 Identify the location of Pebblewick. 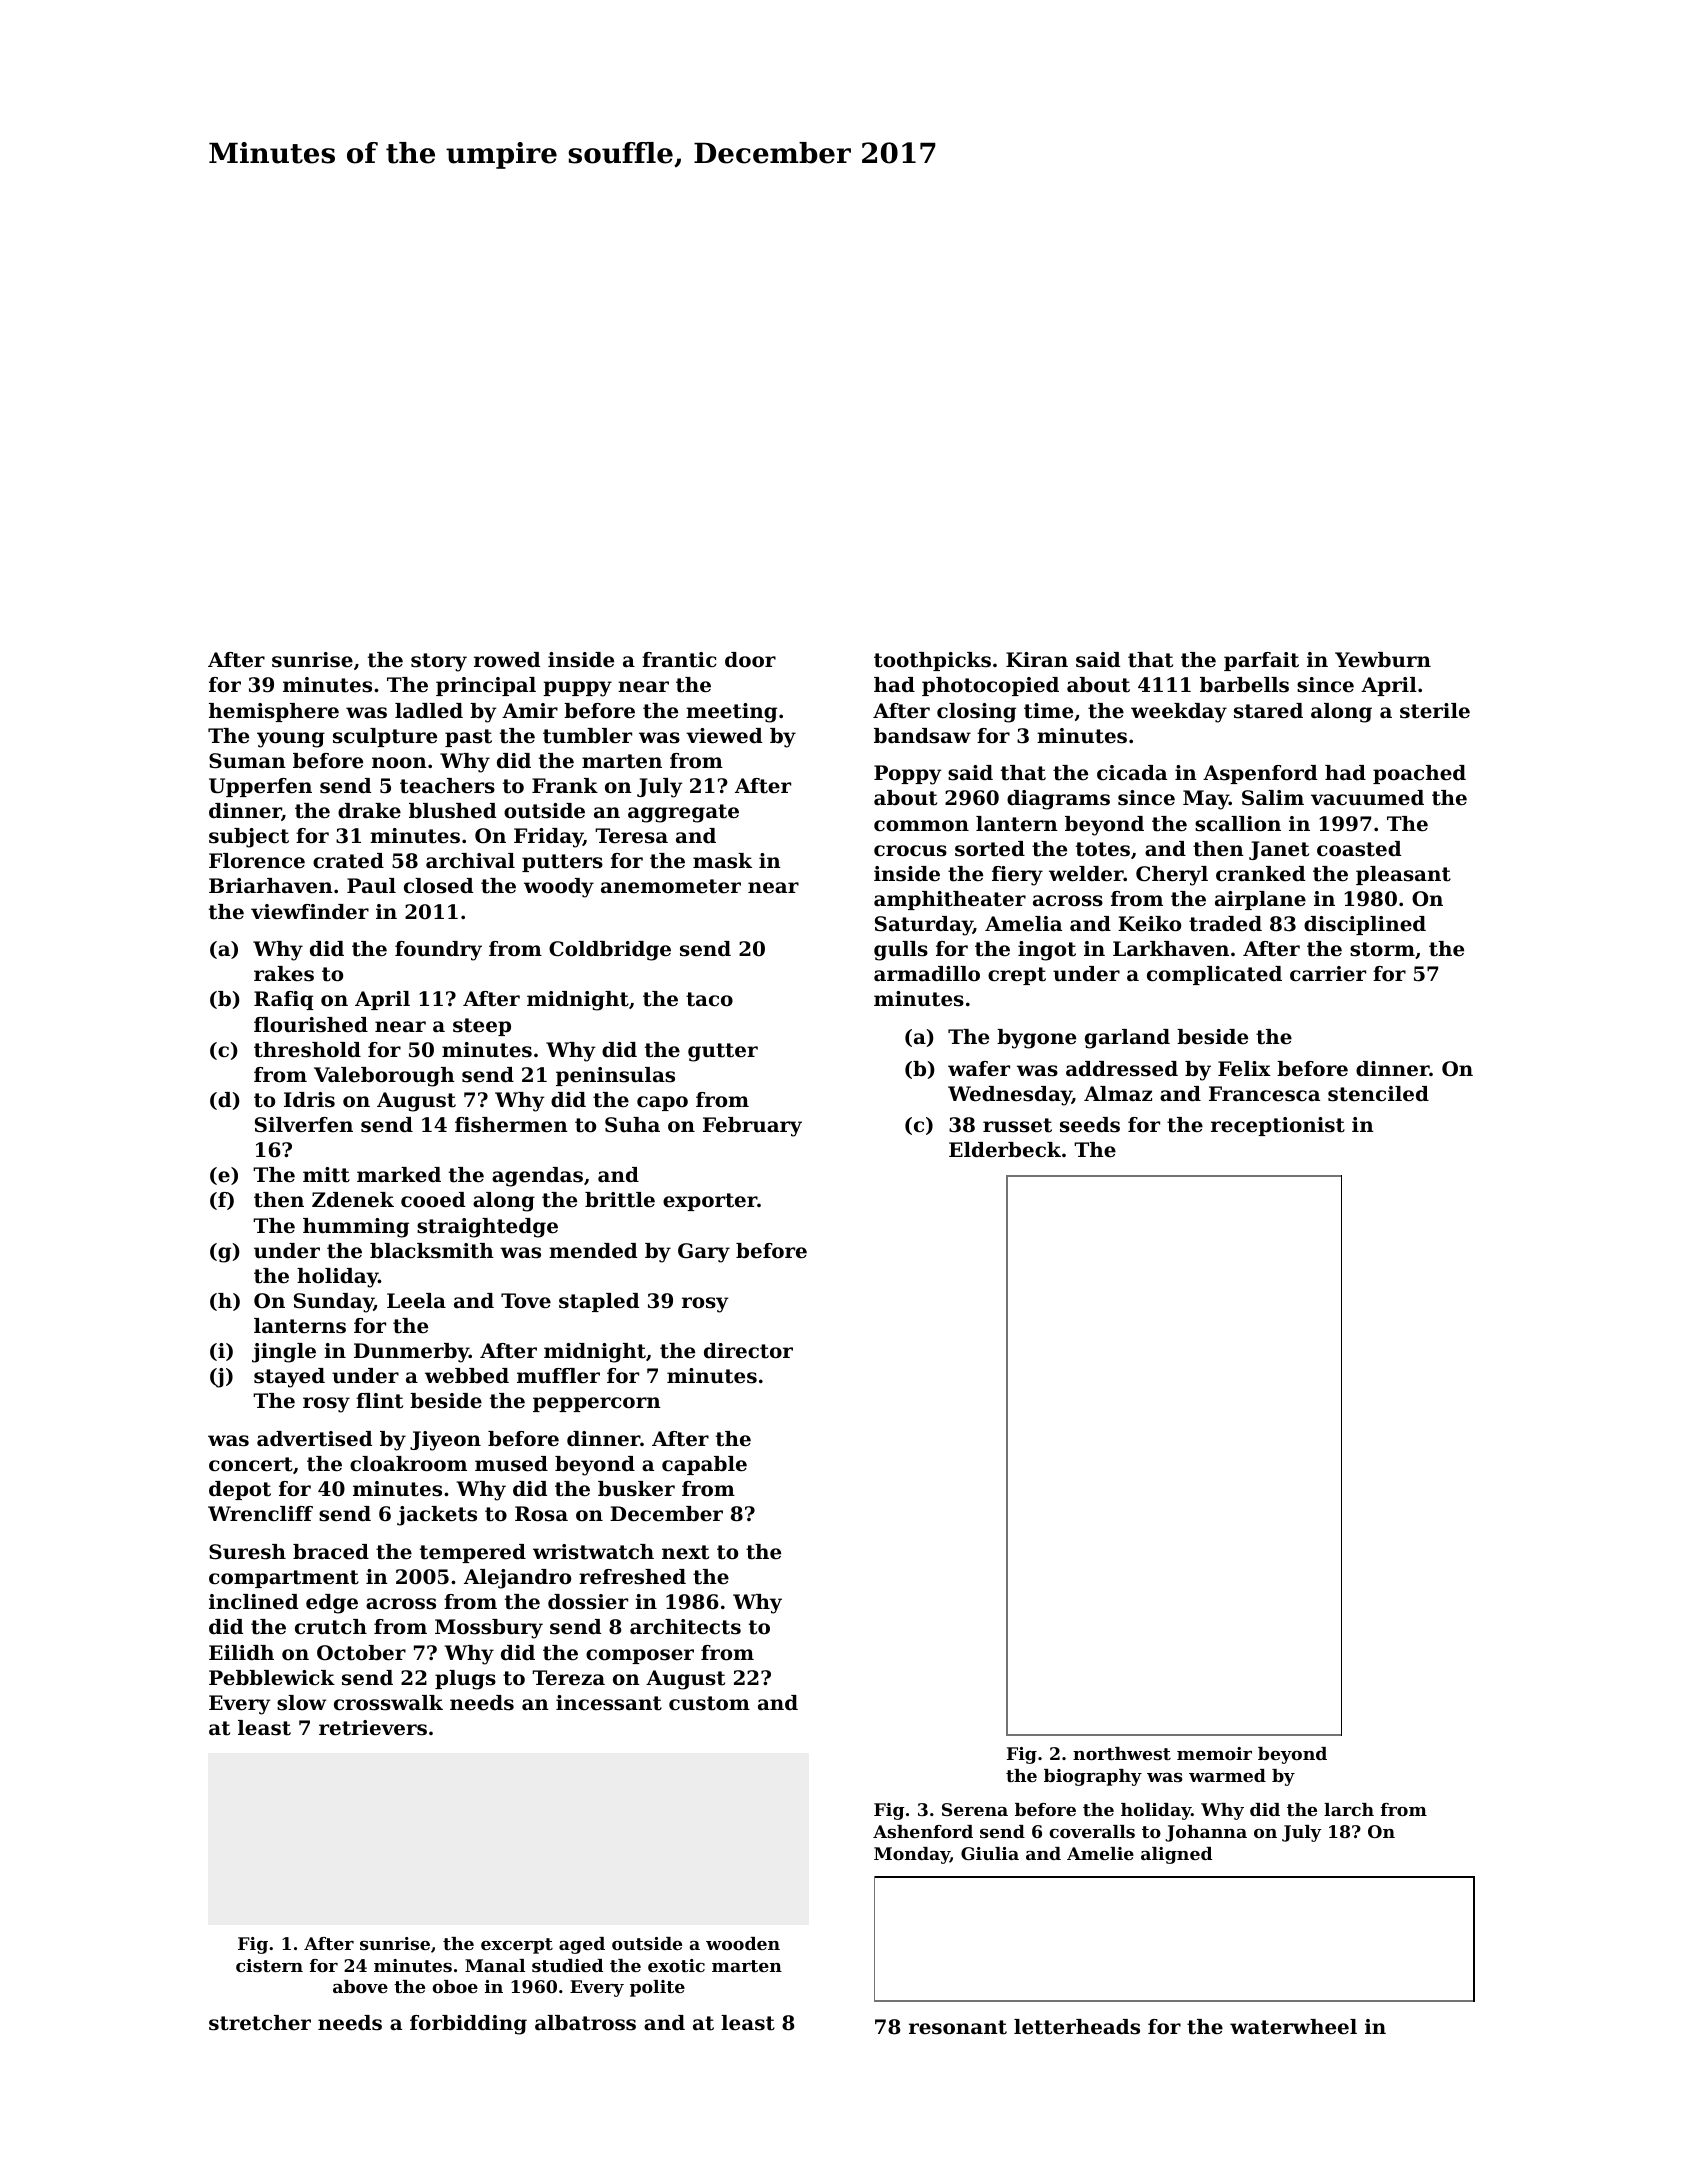
(272, 1678).
